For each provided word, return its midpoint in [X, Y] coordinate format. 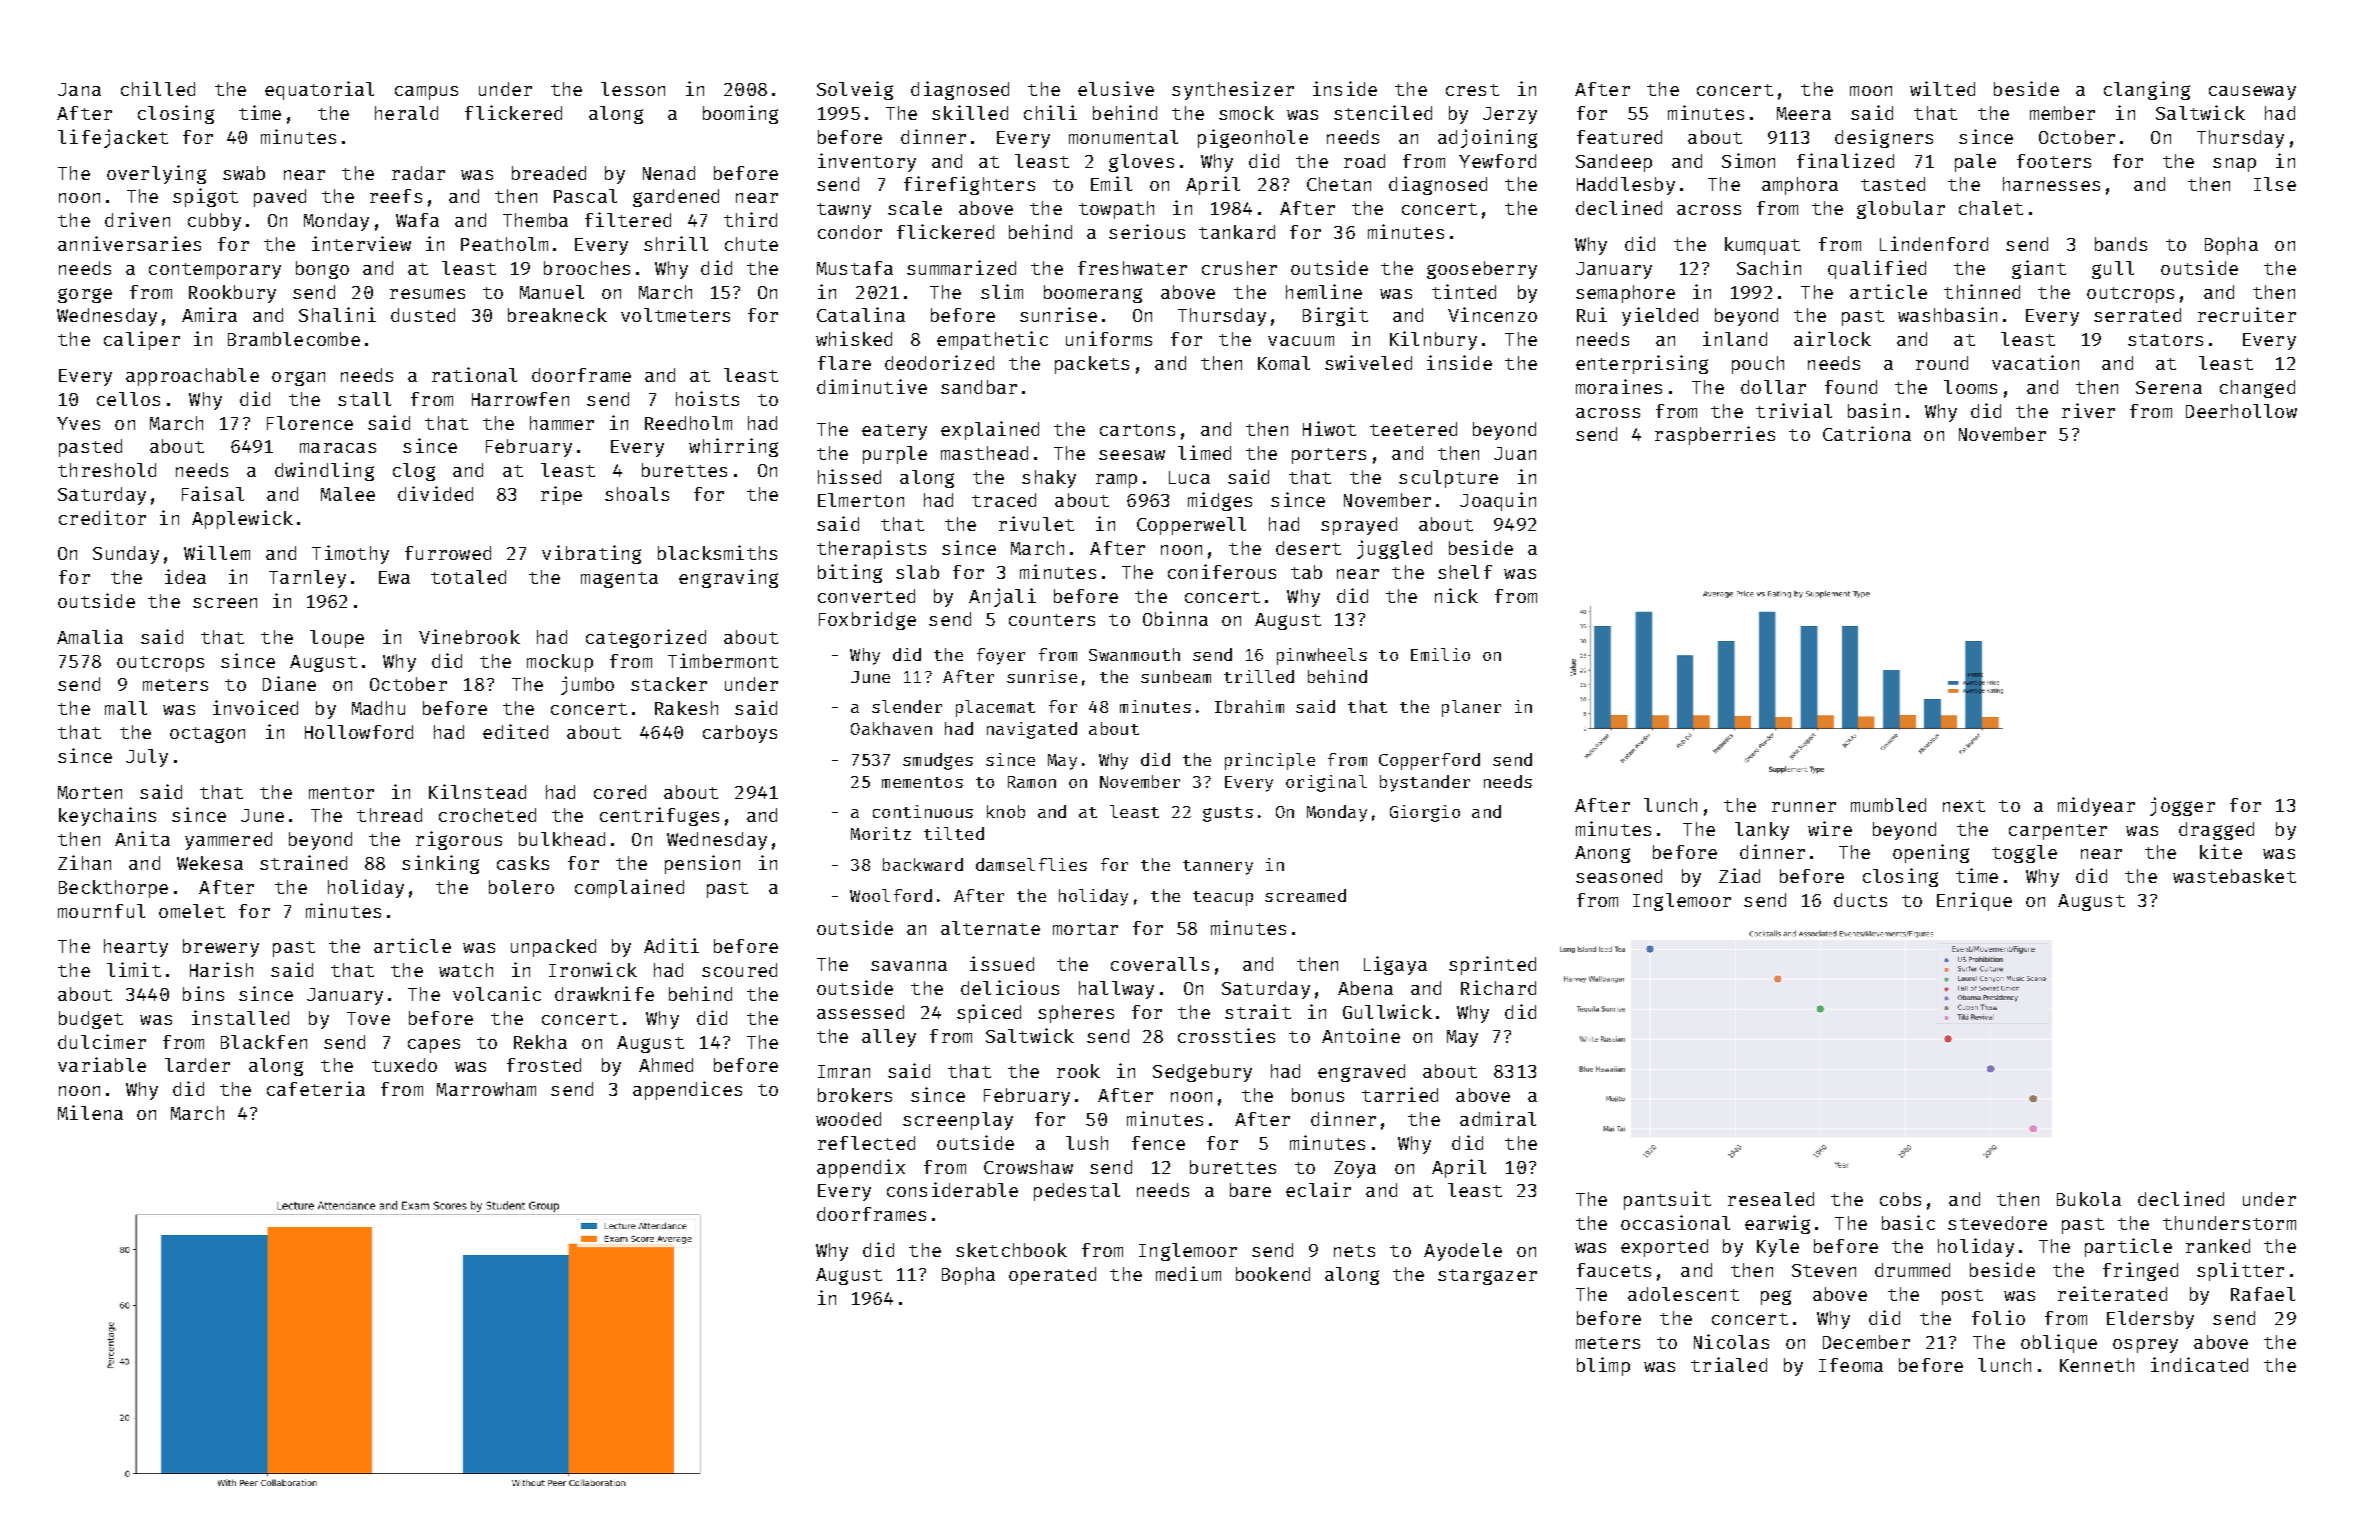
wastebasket [2234, 876]
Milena [90, 1112]
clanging [2147, 90]
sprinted [1492, 965]
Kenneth [2097, 1365]
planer [1471, 708]
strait [1258, 1011]
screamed [1305, 895]
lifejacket [113, 138]
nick [1456, 595]
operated [1052, 1276]
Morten [90, 792]
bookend [1273, 1274]
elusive [1116, 88]
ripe [561, 495]
